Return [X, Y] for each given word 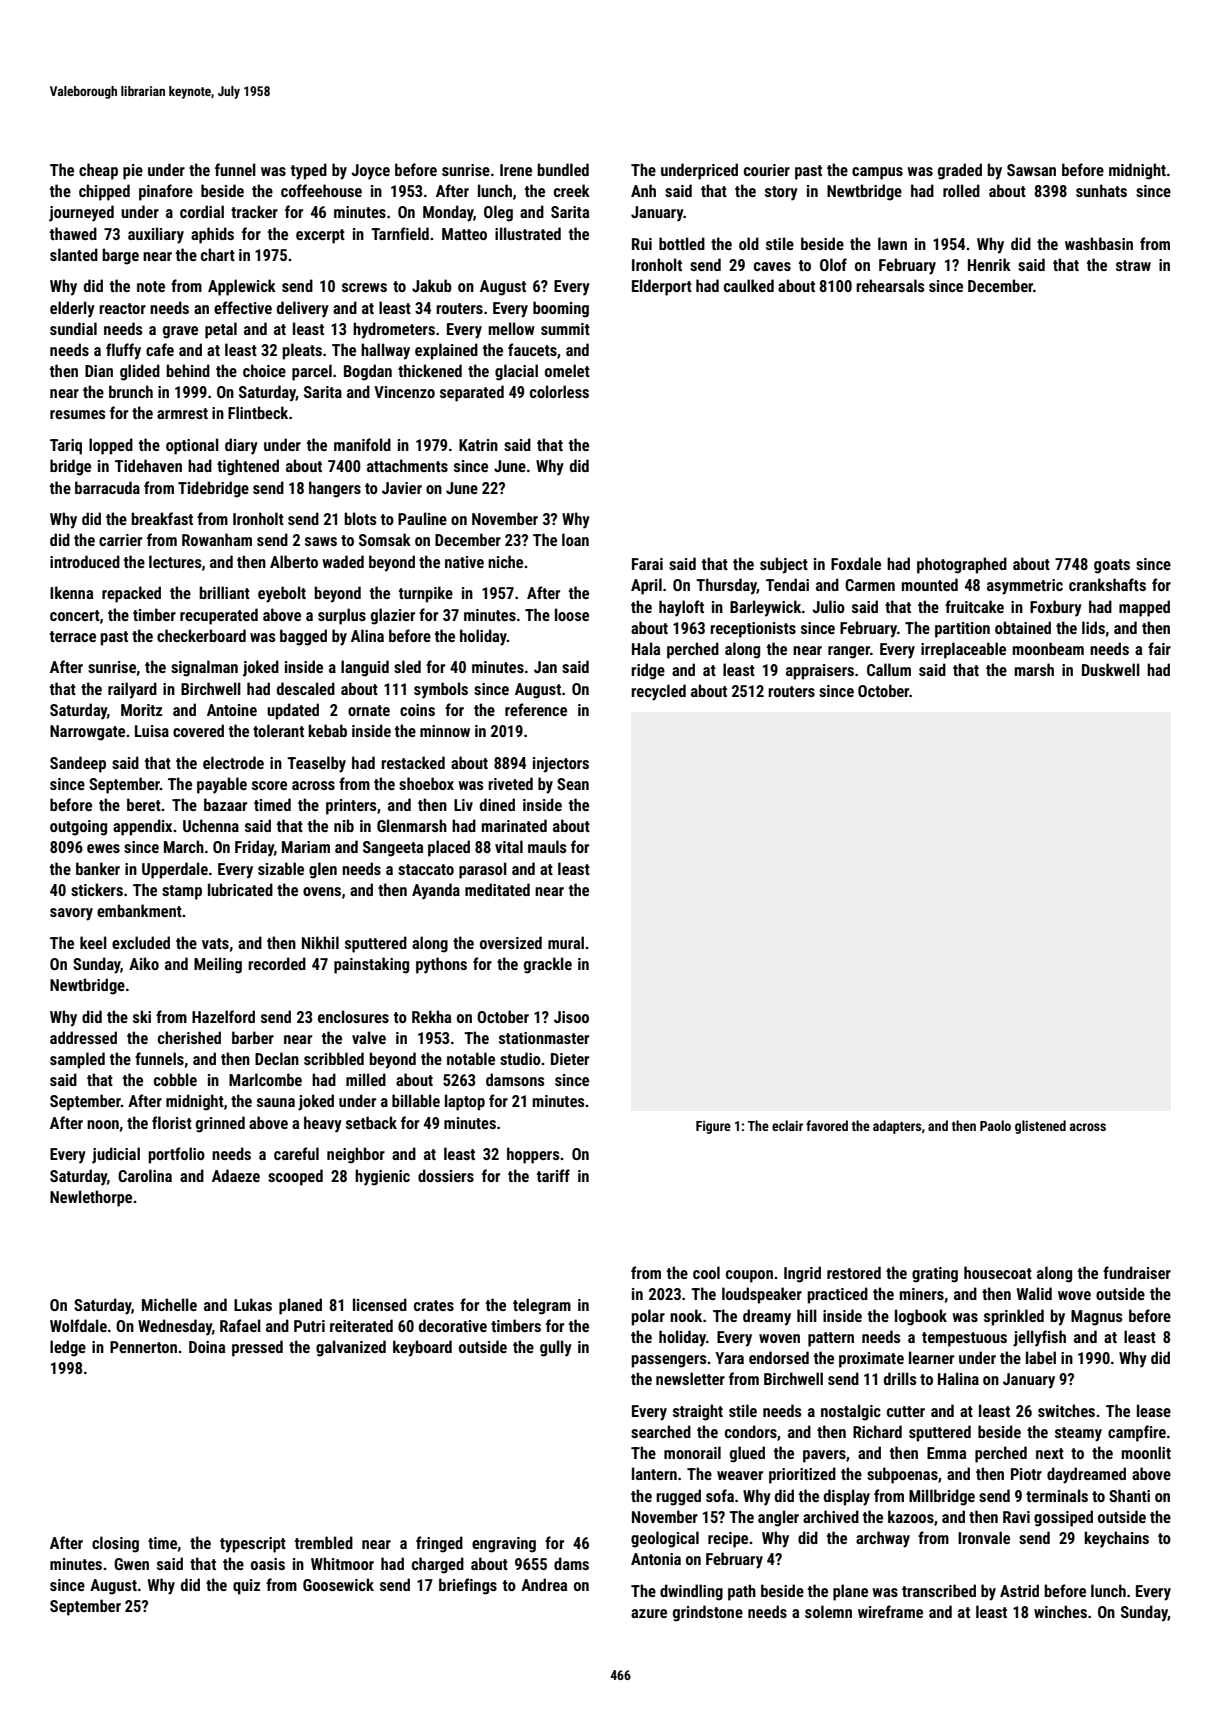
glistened [1040, 1127]
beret [144, 804]
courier [767, 170]
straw [1133, 265]
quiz [246, 1587]
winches [1060, 1611]
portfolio [176, 1155]
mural [566, 942]
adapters [897, 1127]
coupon [749, 1276]
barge [120, 256]
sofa [720, 1495]
